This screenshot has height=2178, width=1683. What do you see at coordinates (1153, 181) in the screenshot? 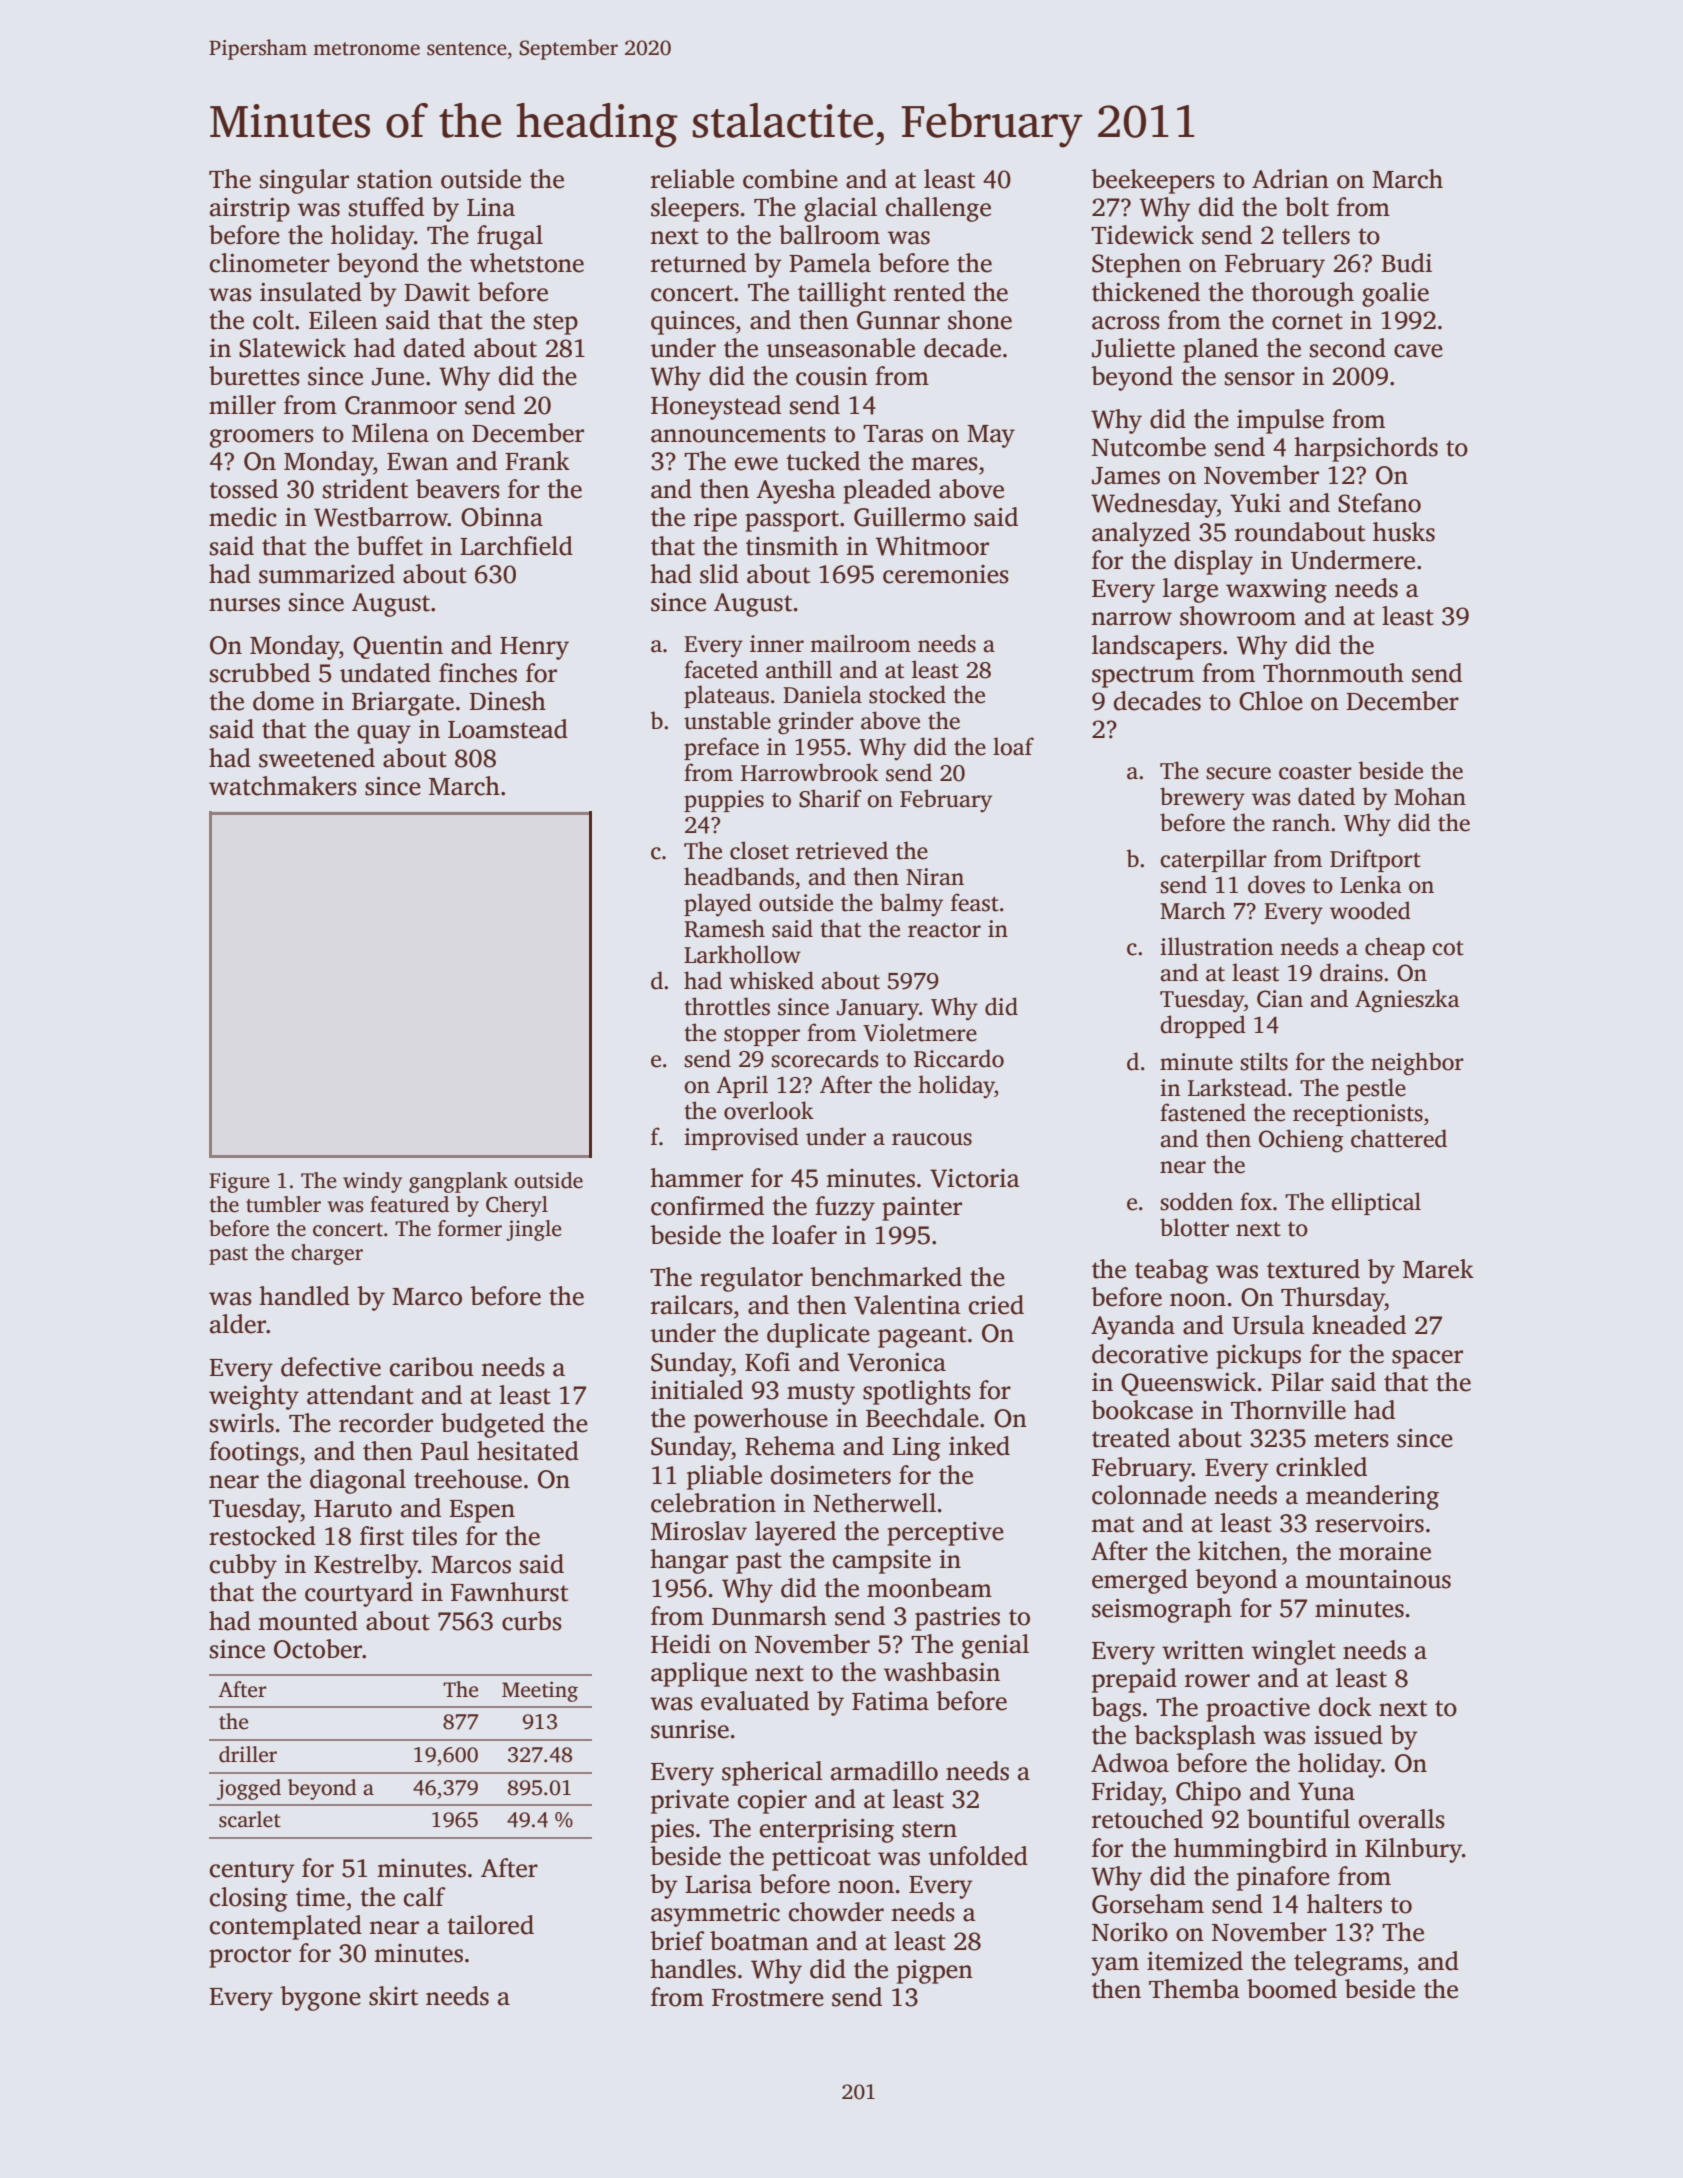
I see `beekeepers` at bounding box center [1153, 181].
